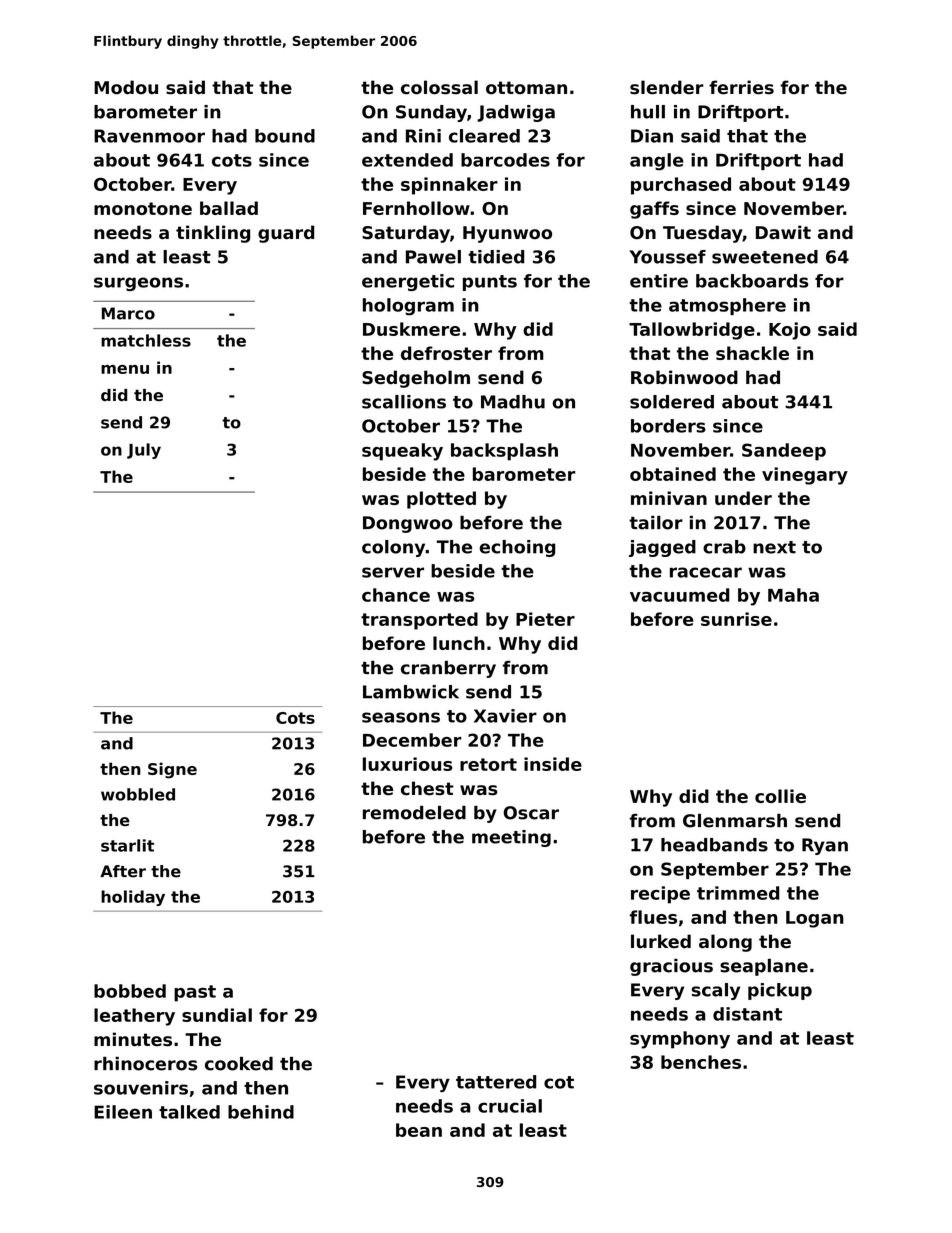  Describe the element at coordinates (229, 208) in the screenshot. I see `ballad` at that location.
